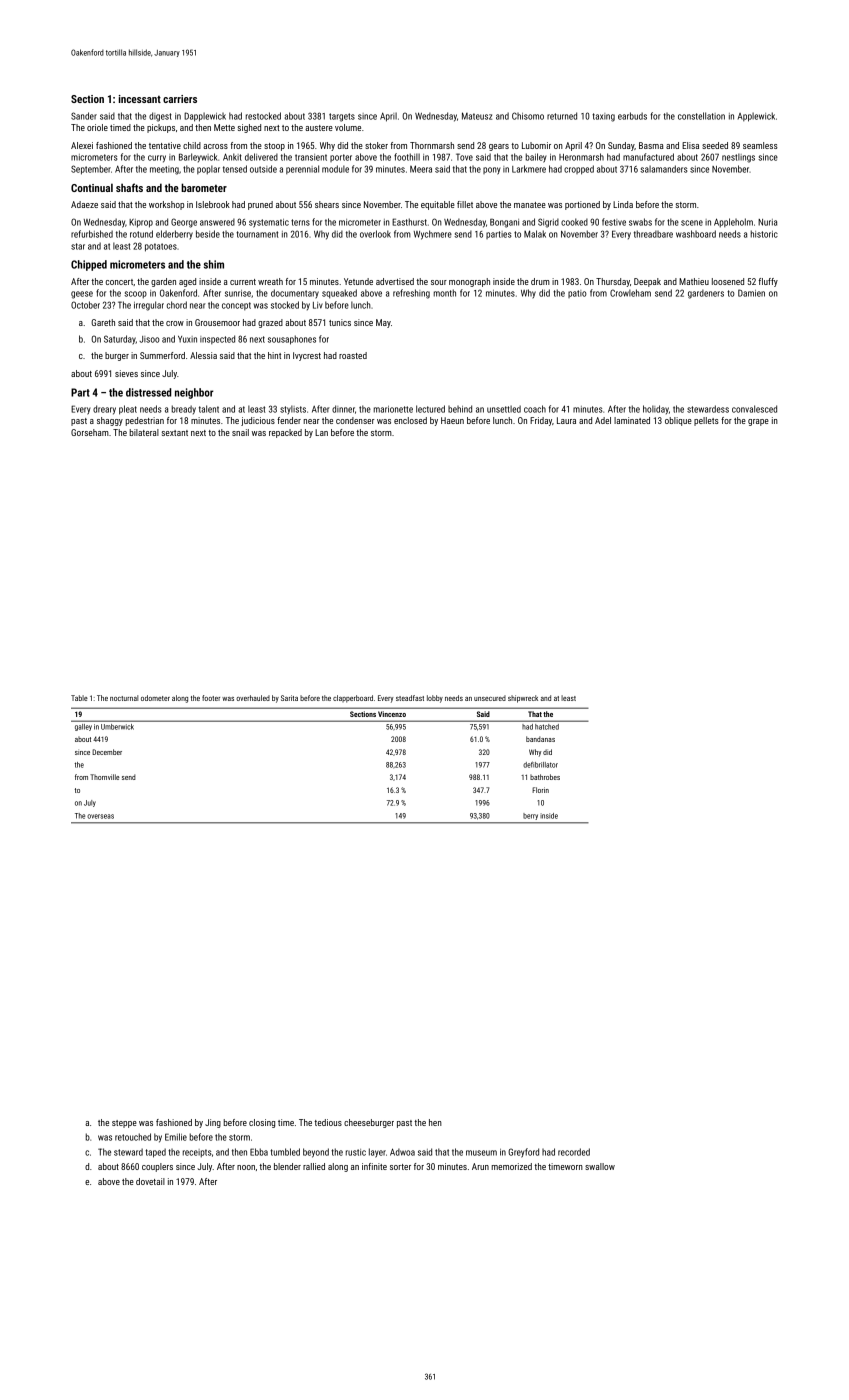  Describe the element at coordinates (100, 816) in the image. I see `overseas` at that location.
